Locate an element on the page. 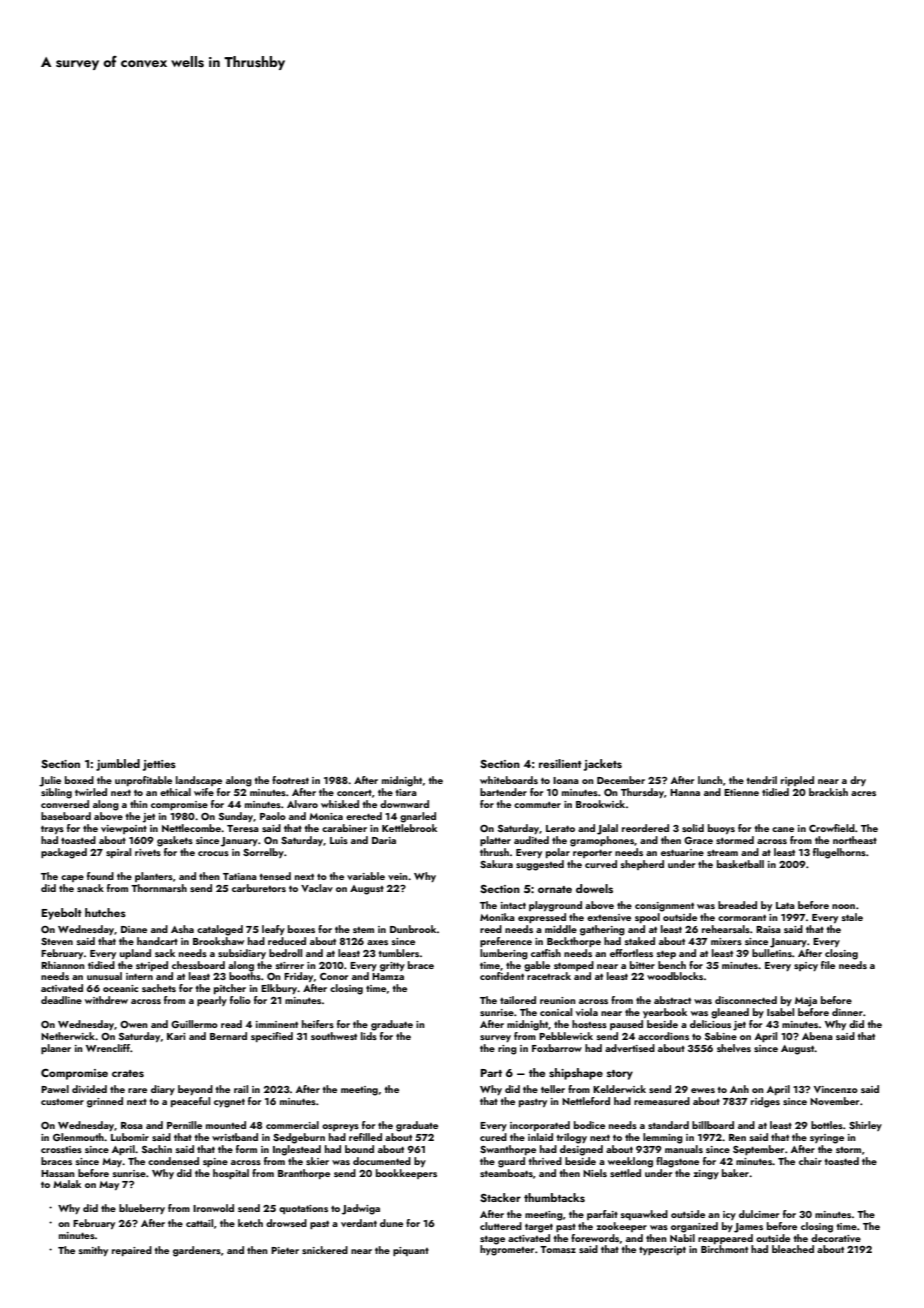 The height and width of the image is (1308, 924). Shirley is located at coordinates (865, 1126).
